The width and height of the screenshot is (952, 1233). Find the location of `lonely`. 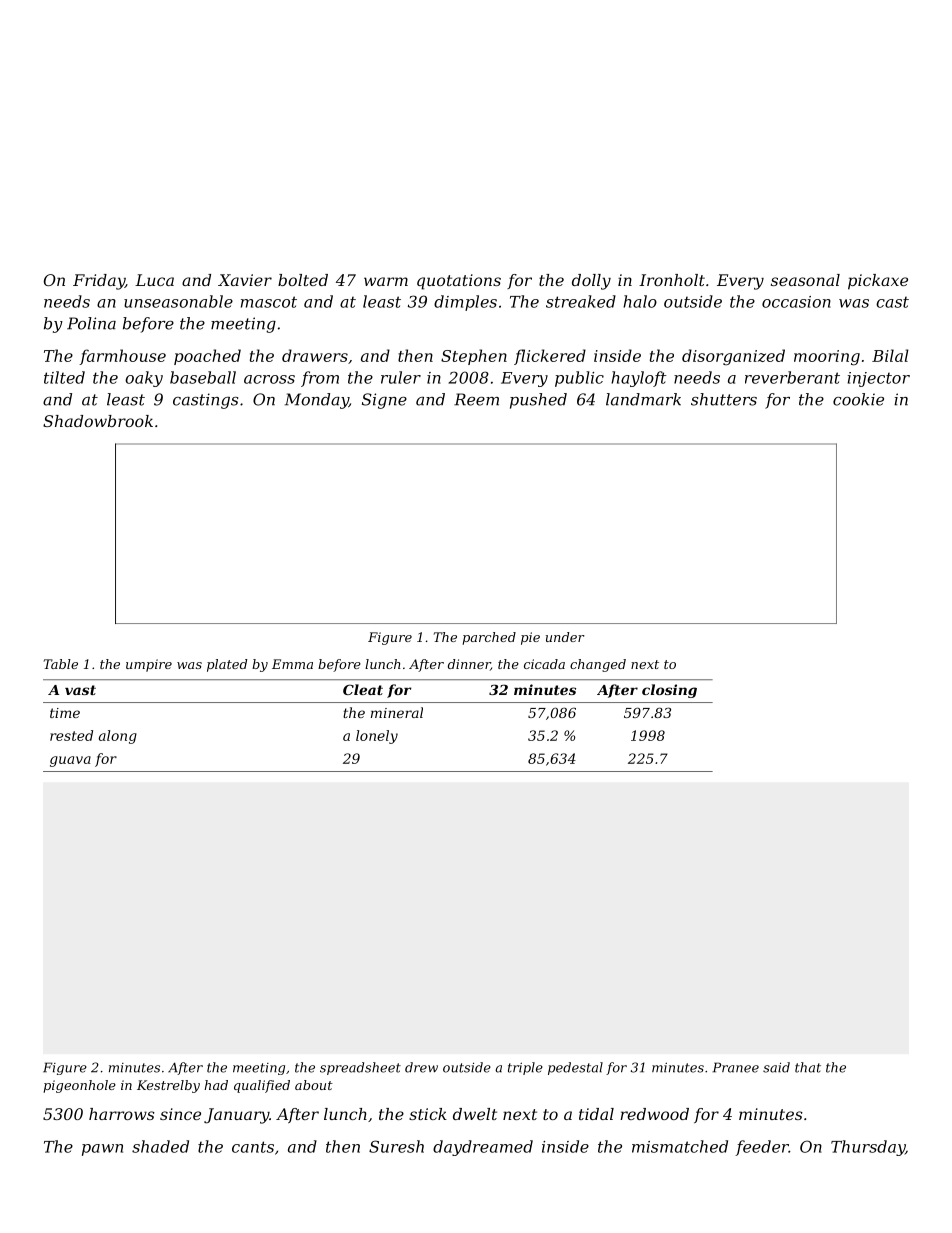

lonely is located at coordinates (377, 737).
